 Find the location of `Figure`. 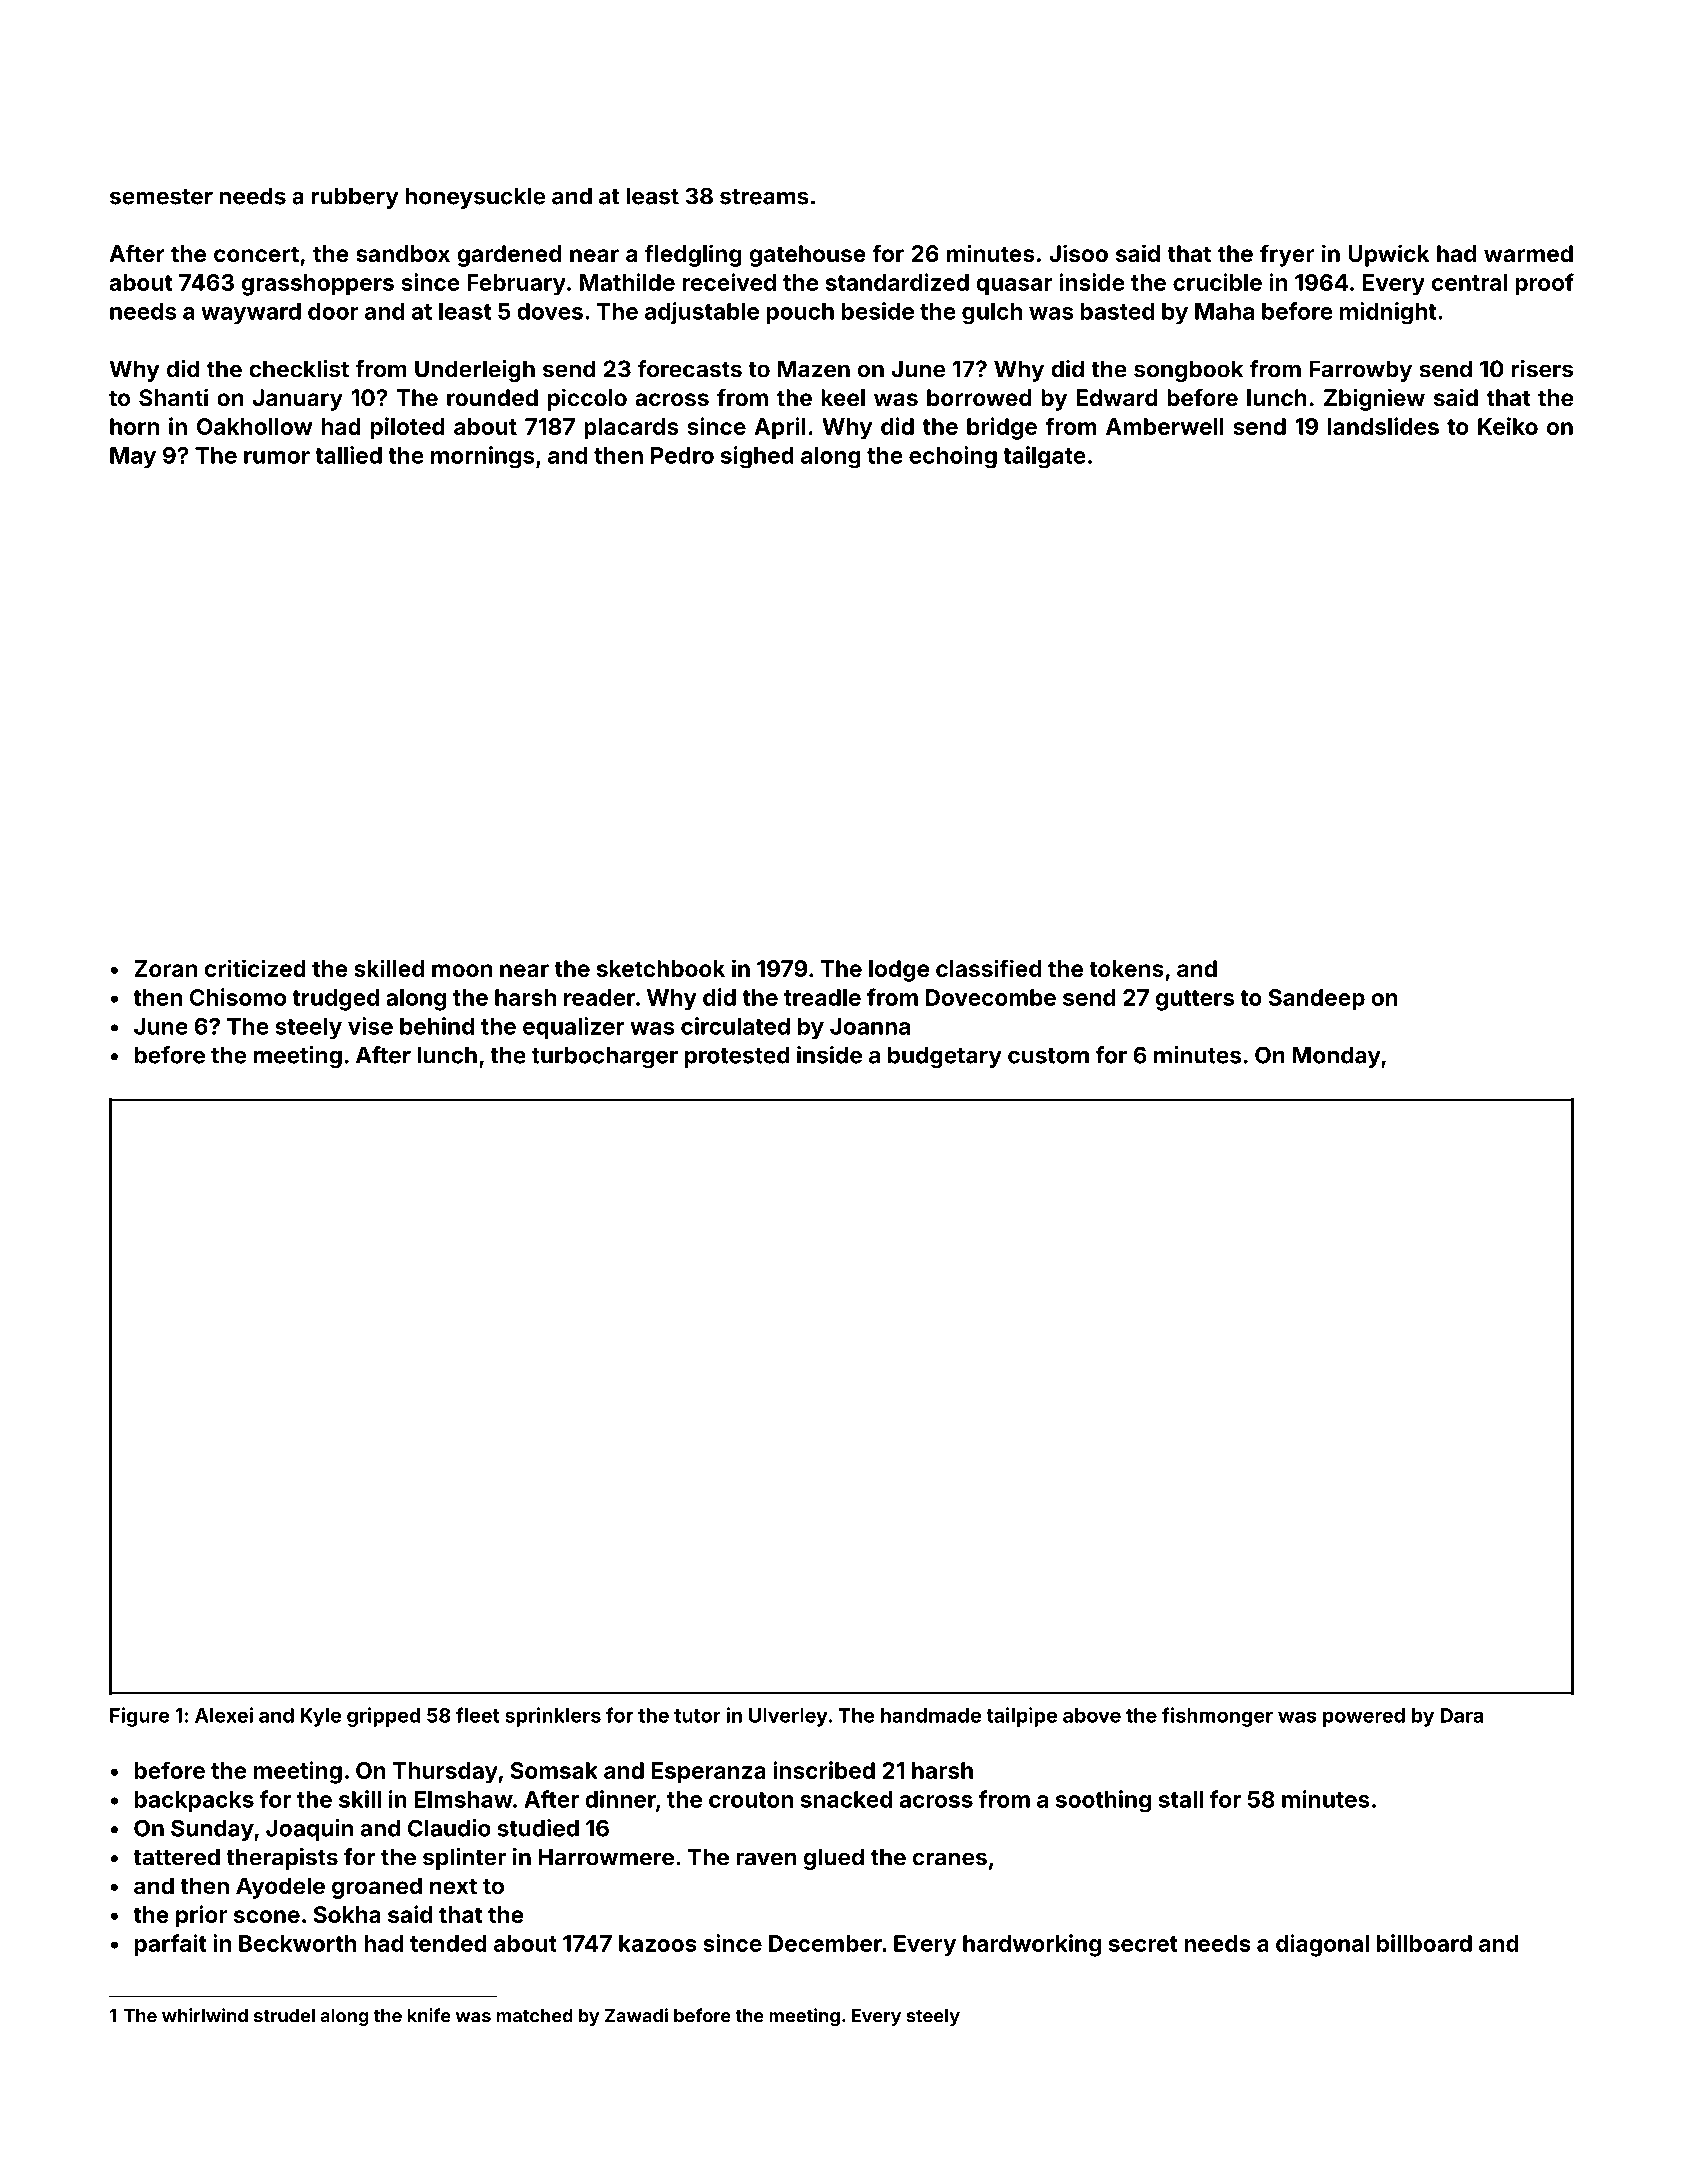

Figure is located at coordinates (139, 1717).
